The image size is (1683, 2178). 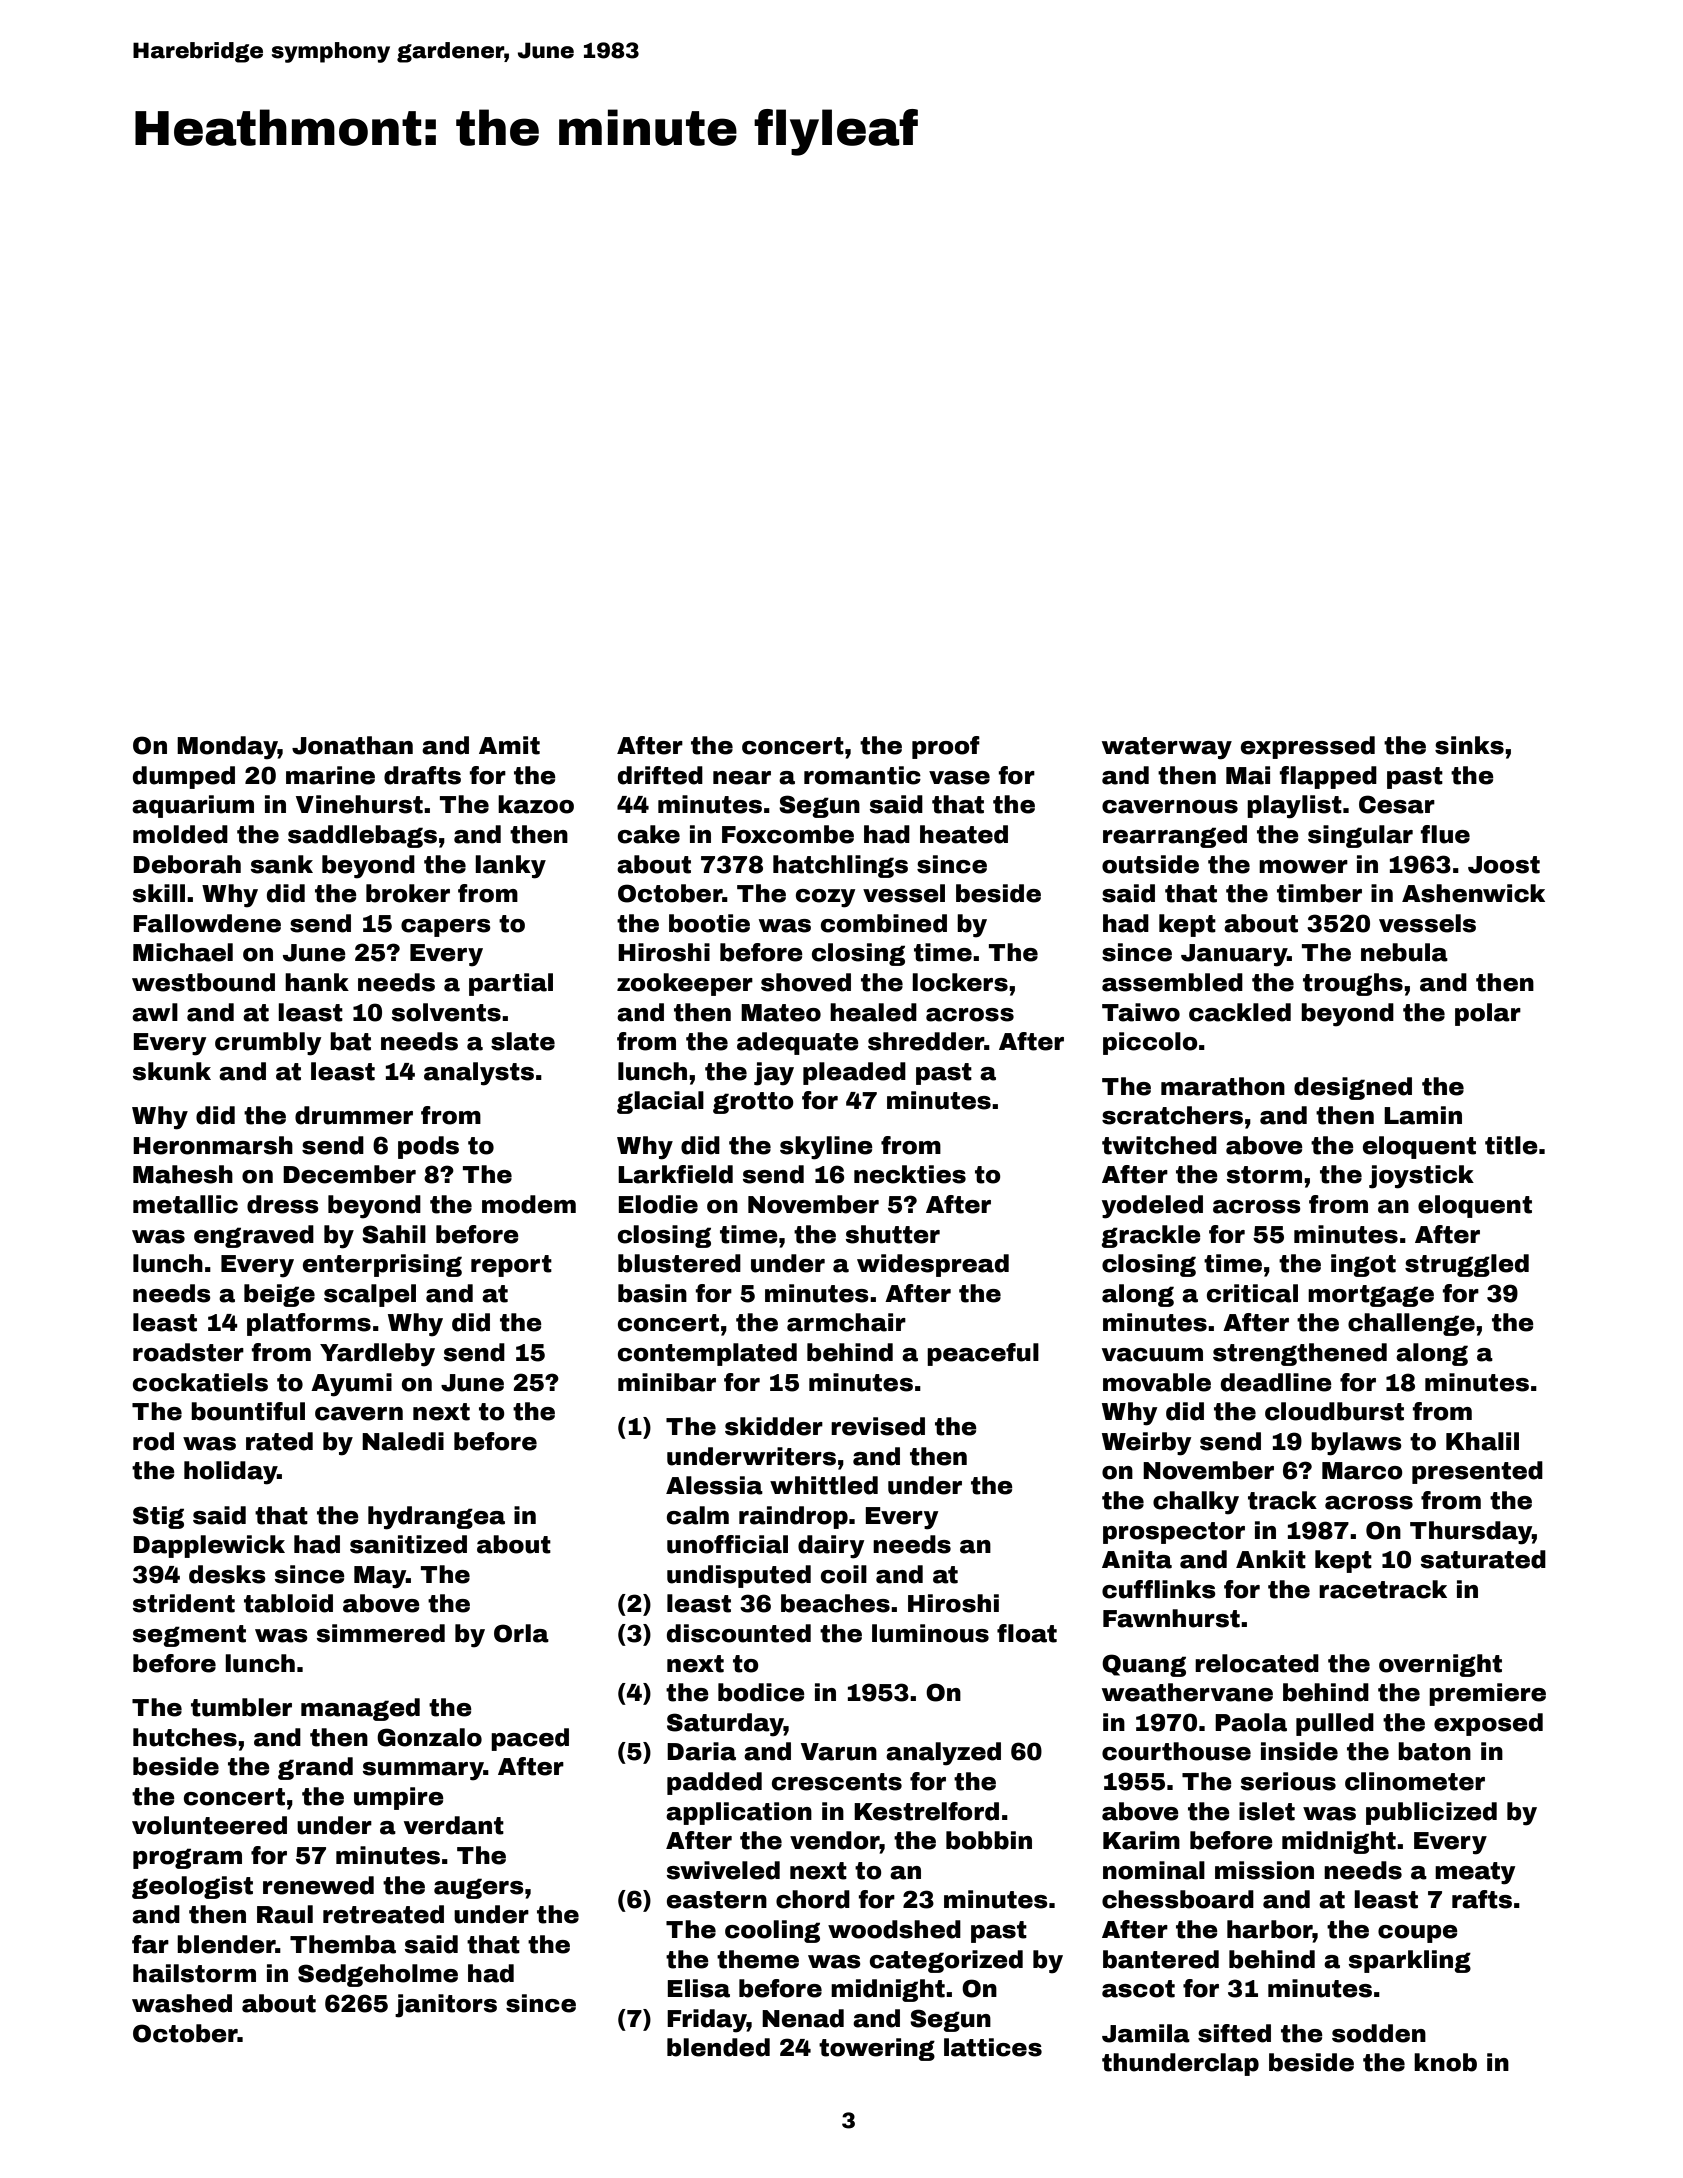 What do you see at coordinates (182, 2003) in the page?
I see `washed` at bounding box center [182, 2003].
